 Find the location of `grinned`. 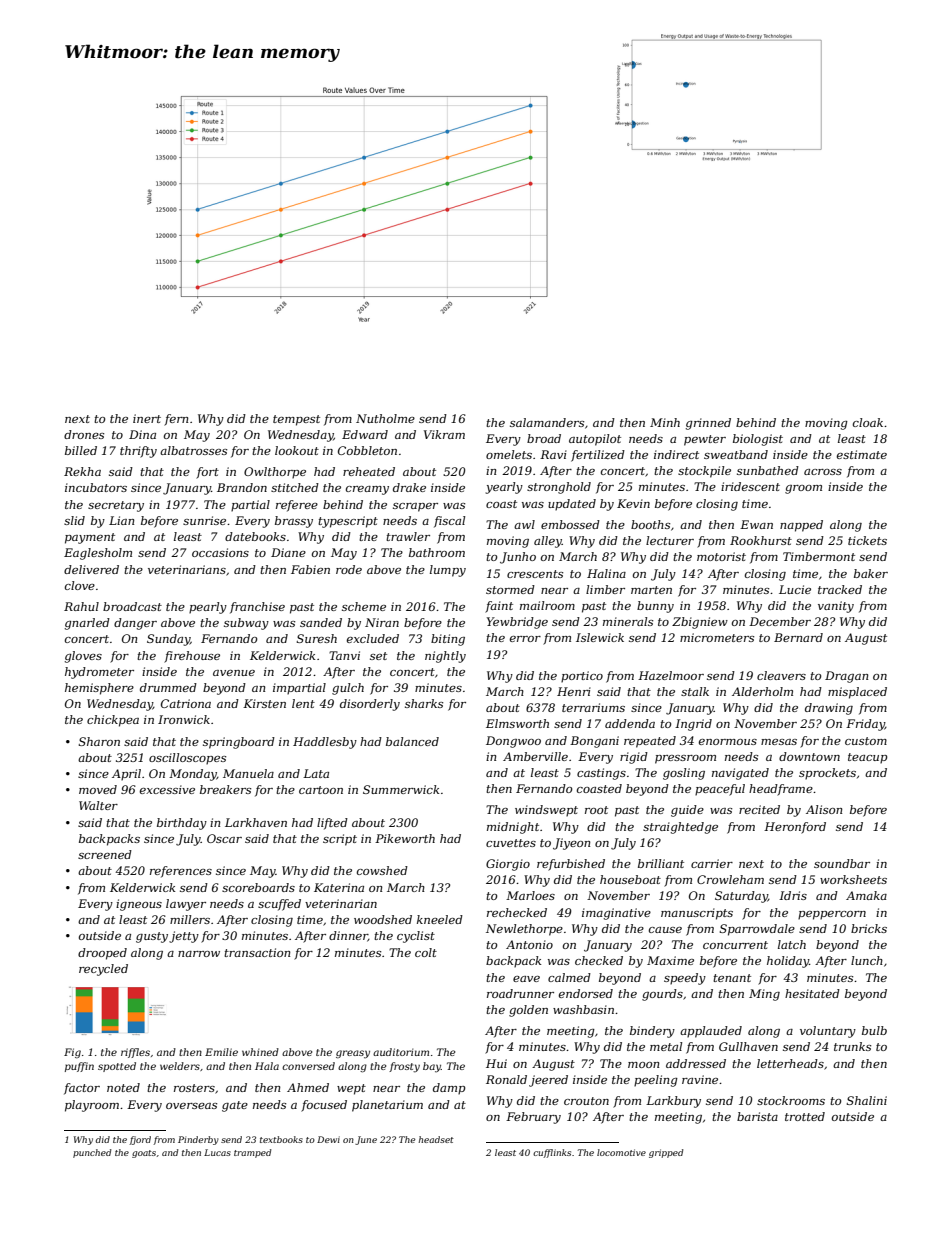

grinned is located at coordinates (708, 424).
